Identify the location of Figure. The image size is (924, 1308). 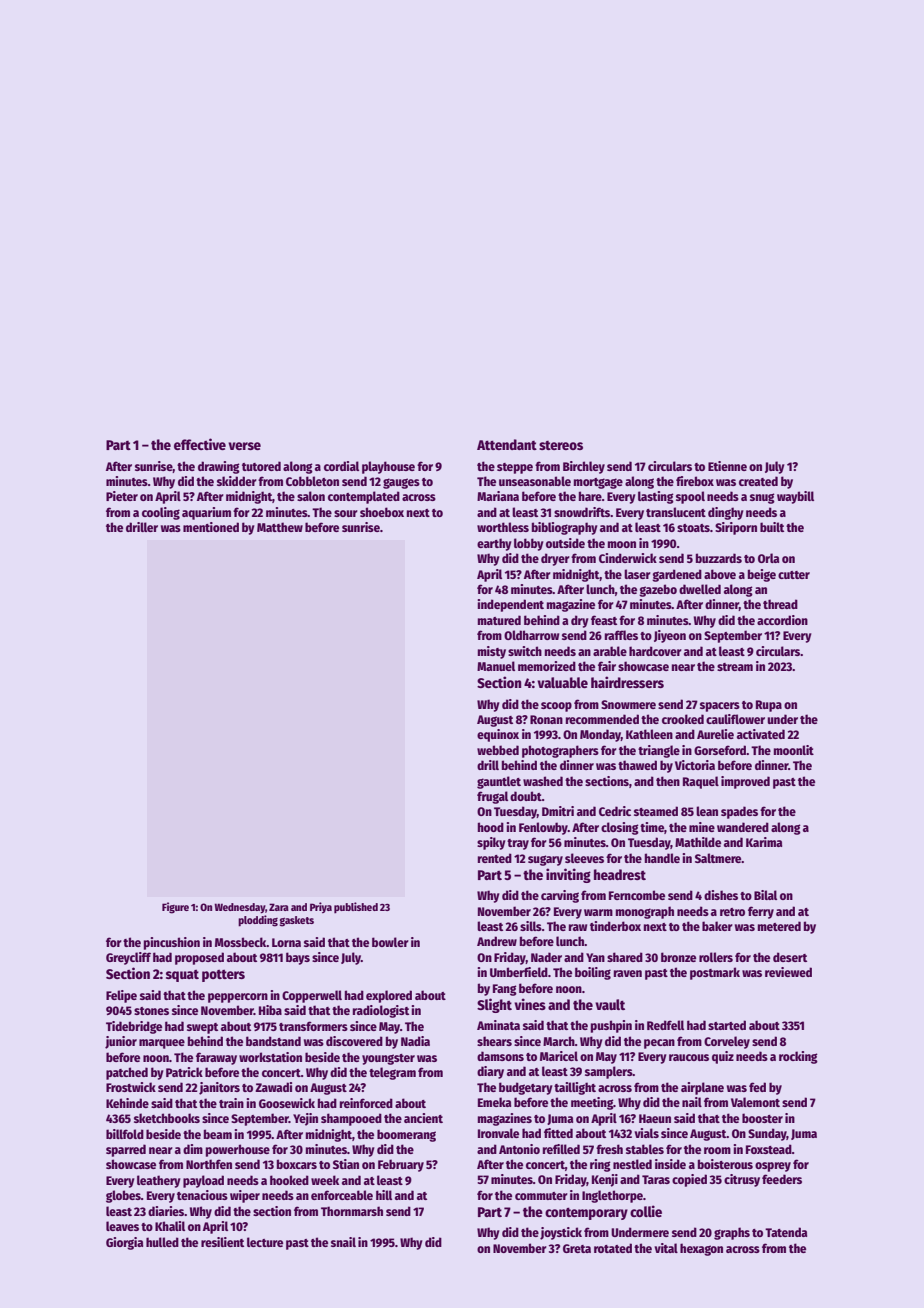
(175, 908).
